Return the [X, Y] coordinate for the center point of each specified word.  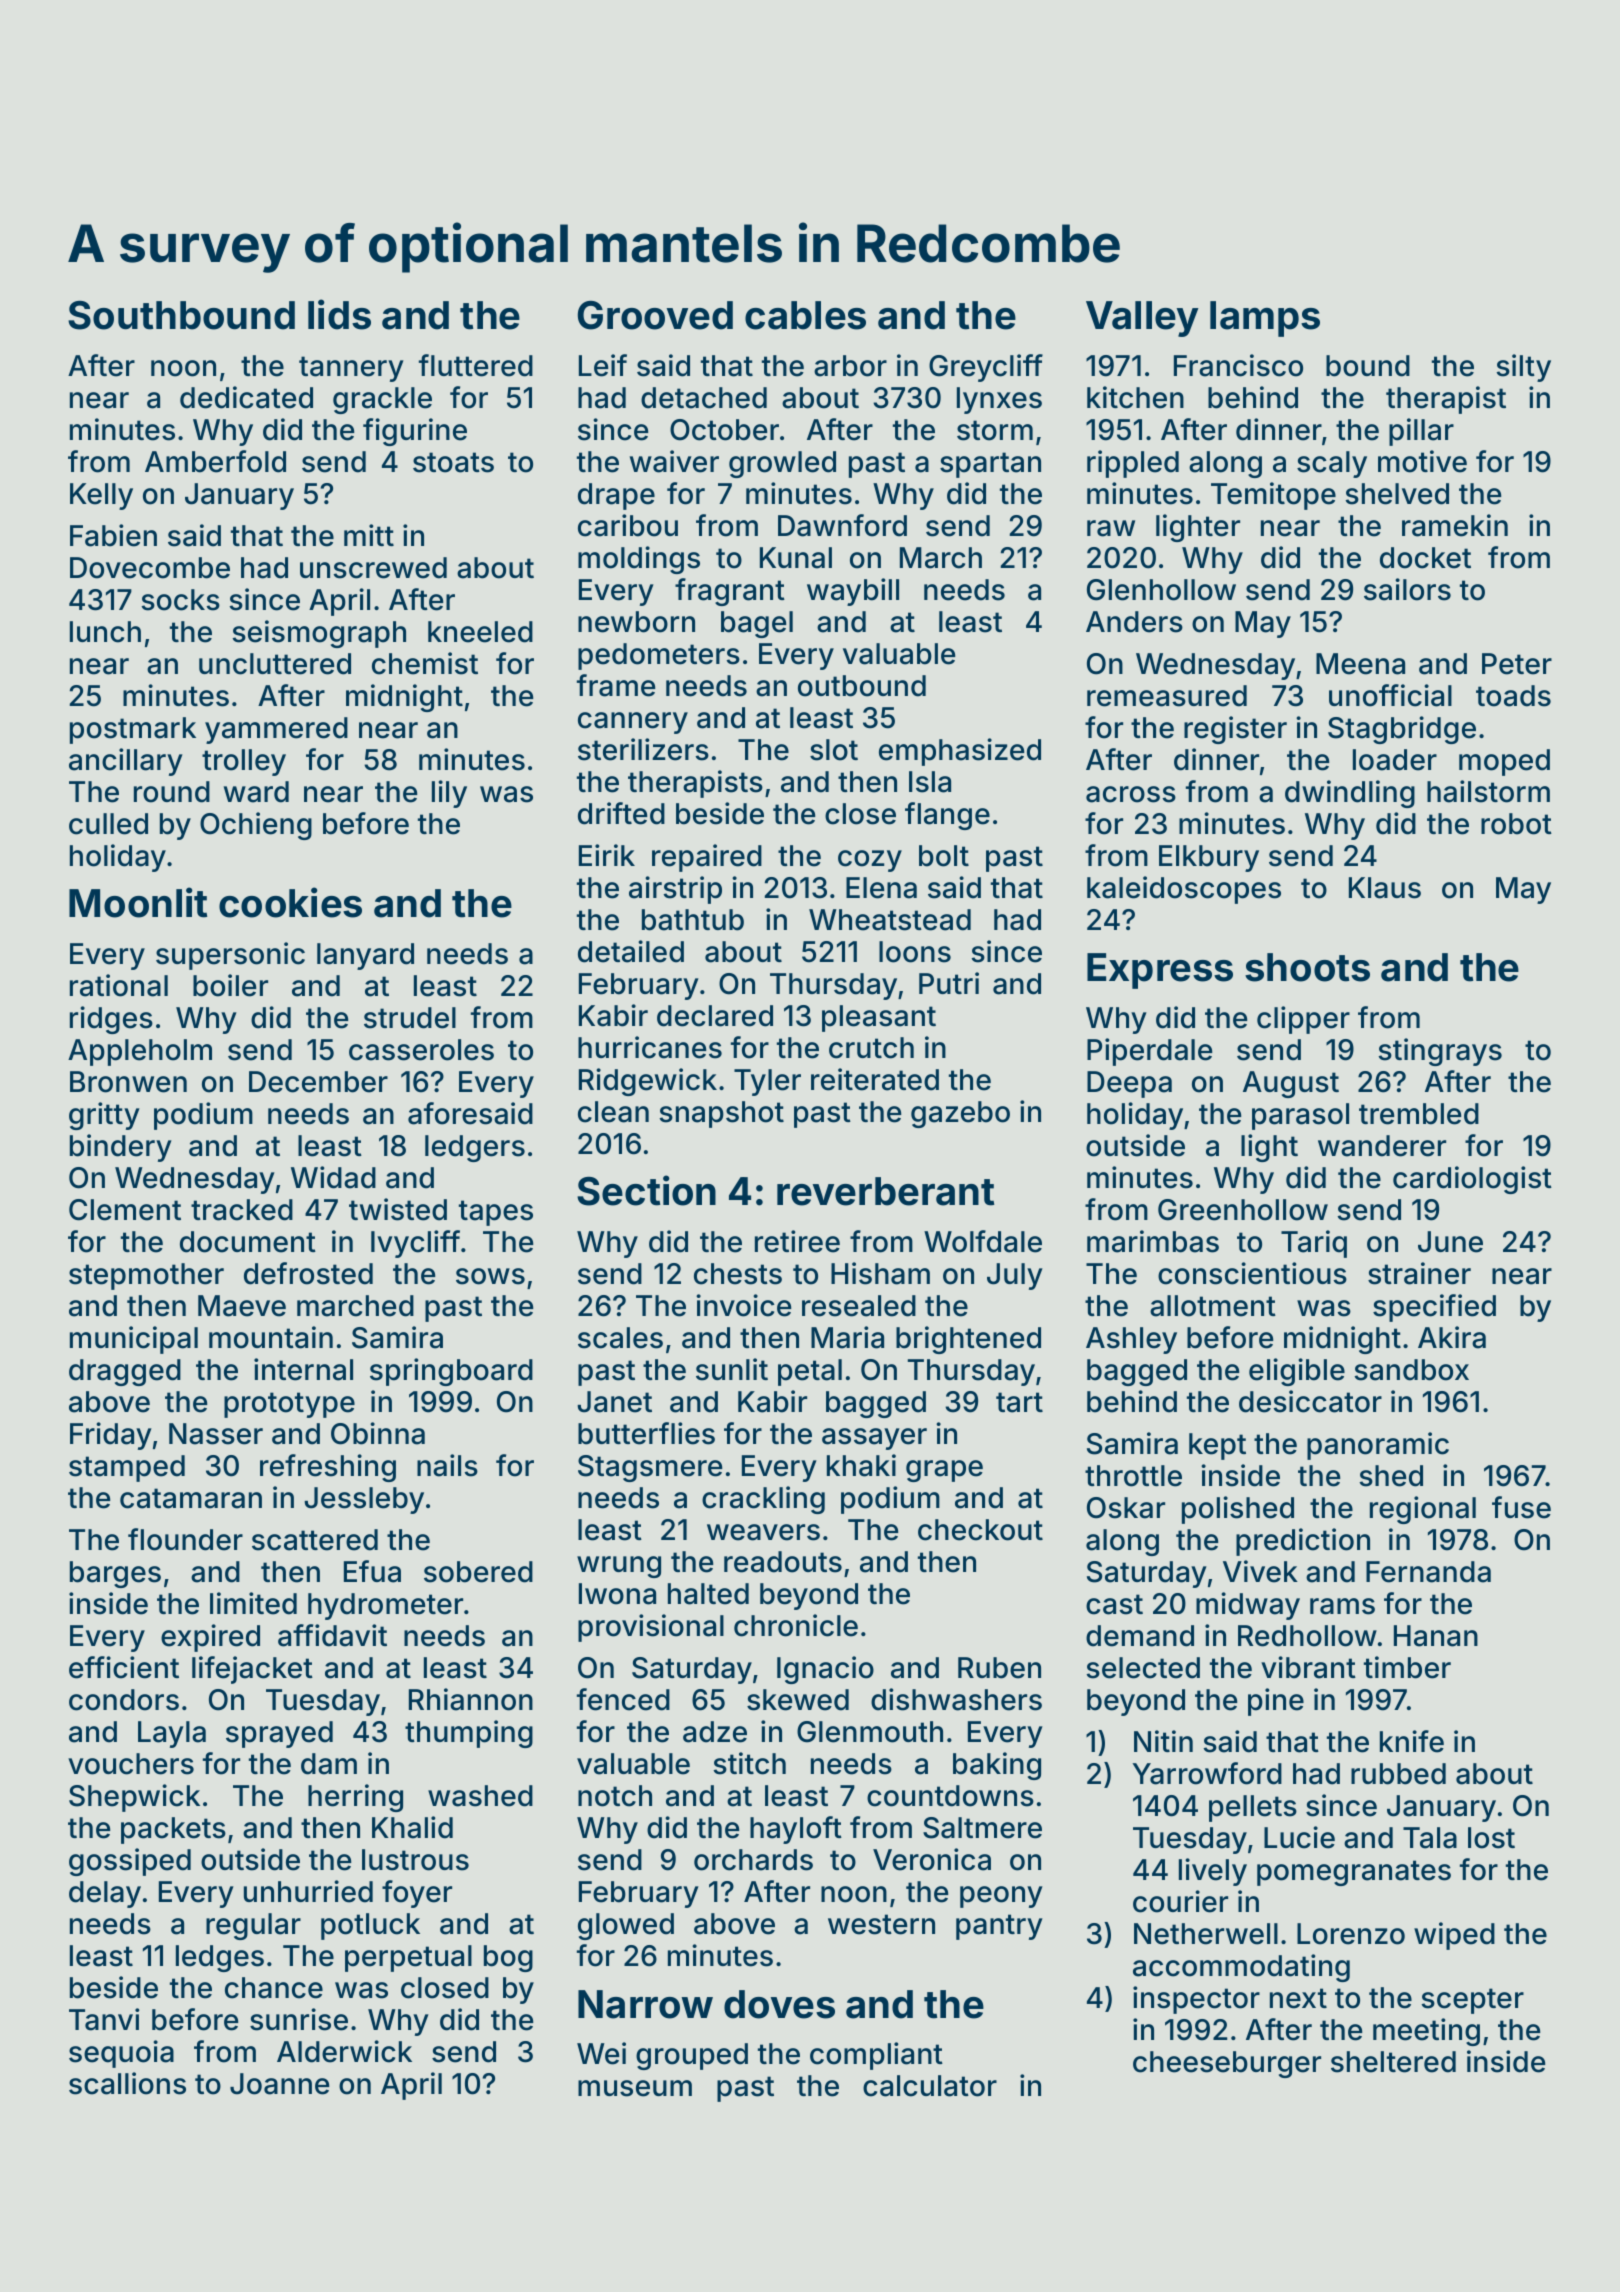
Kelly [101, 496]
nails [447, 1465]
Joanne [279, 2084]
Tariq [1314, 1244]
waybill [853, 592]
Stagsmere [650, 1468]
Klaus [1385, 888]
